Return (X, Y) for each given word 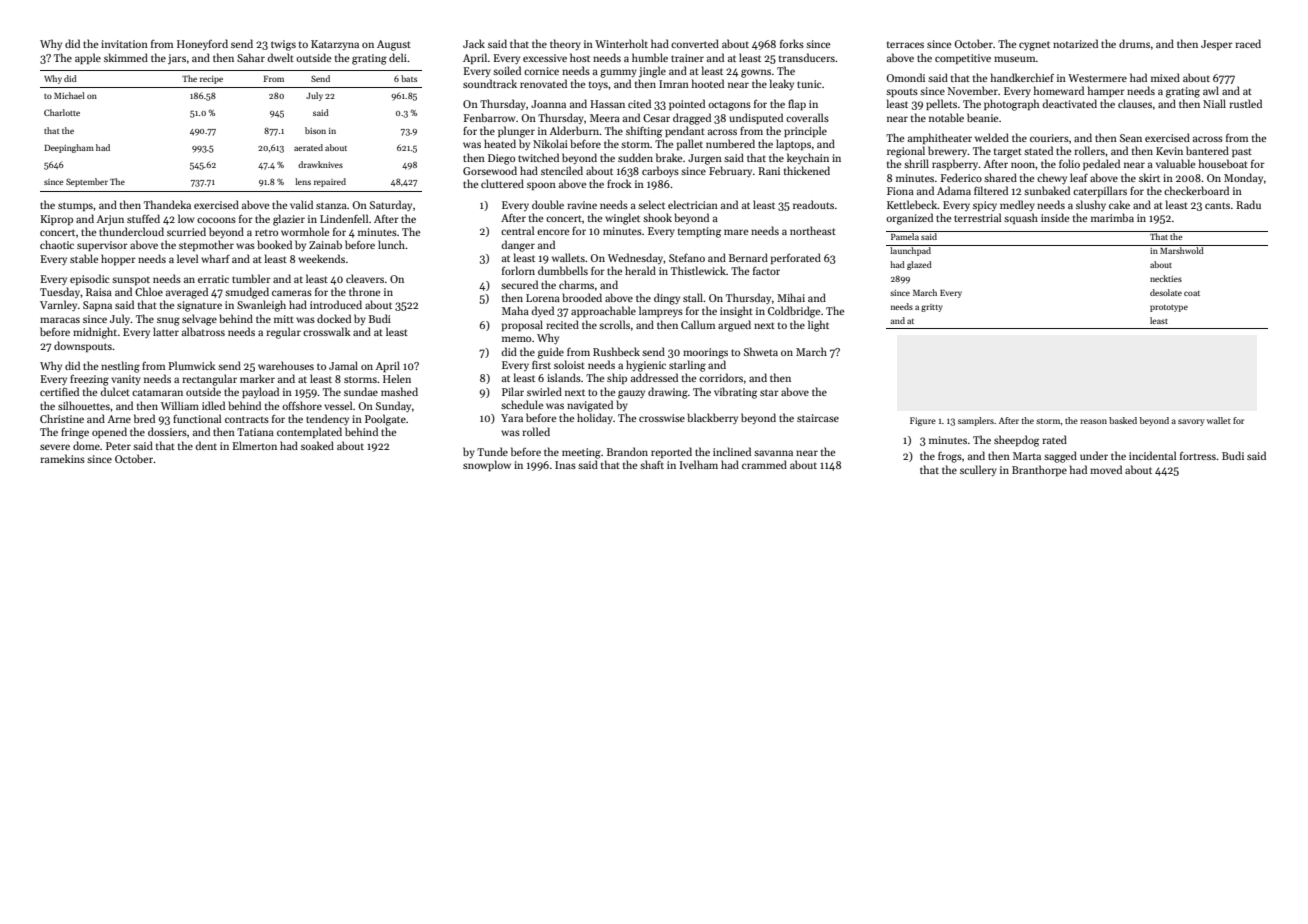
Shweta (761, 351)
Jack (474, 43)
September (87, 182)
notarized (1075, 43)
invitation (124, 44)
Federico (961, 177)
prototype (1169, 308)
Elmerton (254, 445)
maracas (60, 320)
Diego (501, 159)
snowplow (487, 465)
